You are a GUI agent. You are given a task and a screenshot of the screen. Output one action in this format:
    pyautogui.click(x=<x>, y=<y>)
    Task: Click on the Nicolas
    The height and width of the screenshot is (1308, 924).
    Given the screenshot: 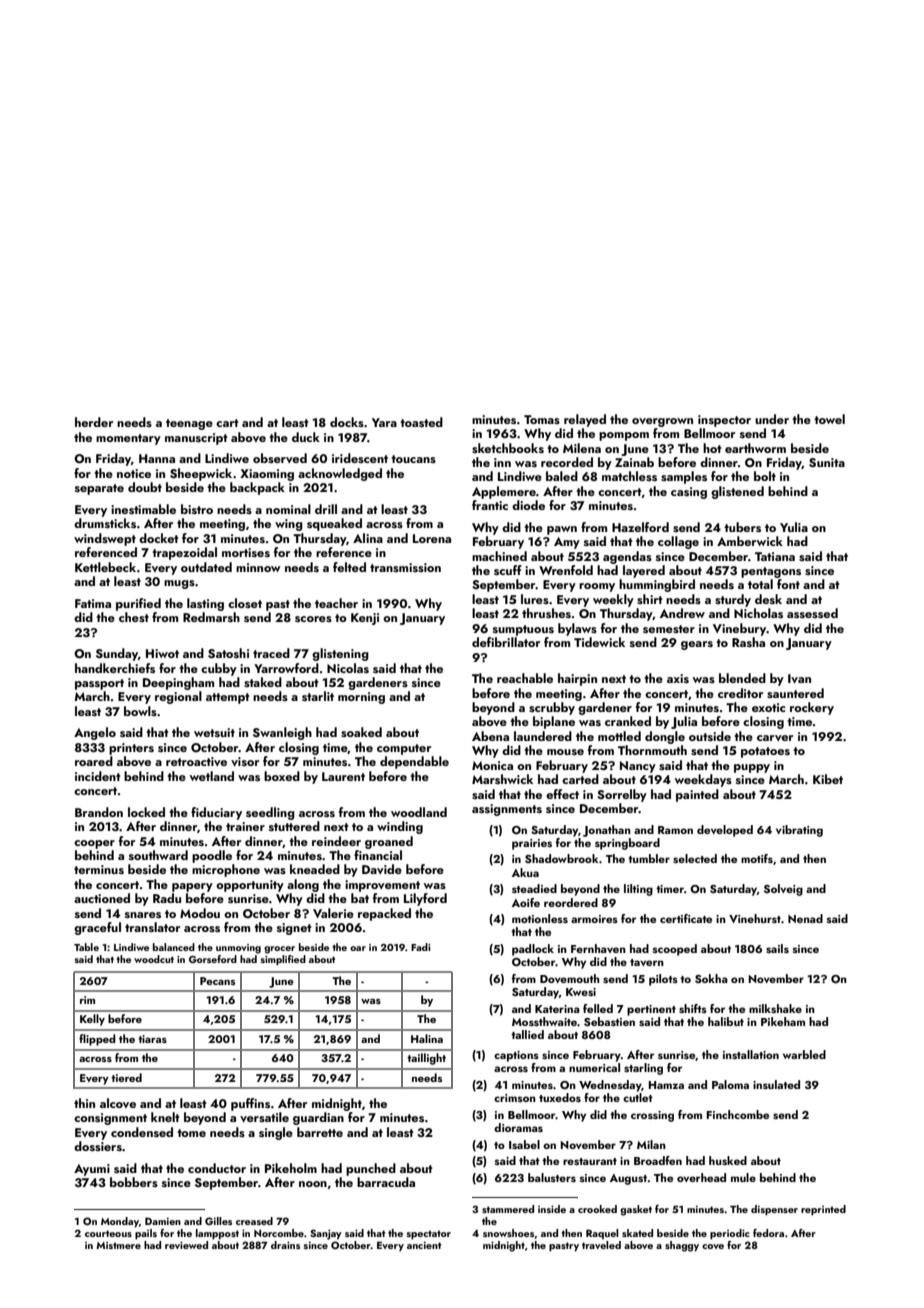 What is the action you would take?
    pyautogui.click(x=348, y=668)
